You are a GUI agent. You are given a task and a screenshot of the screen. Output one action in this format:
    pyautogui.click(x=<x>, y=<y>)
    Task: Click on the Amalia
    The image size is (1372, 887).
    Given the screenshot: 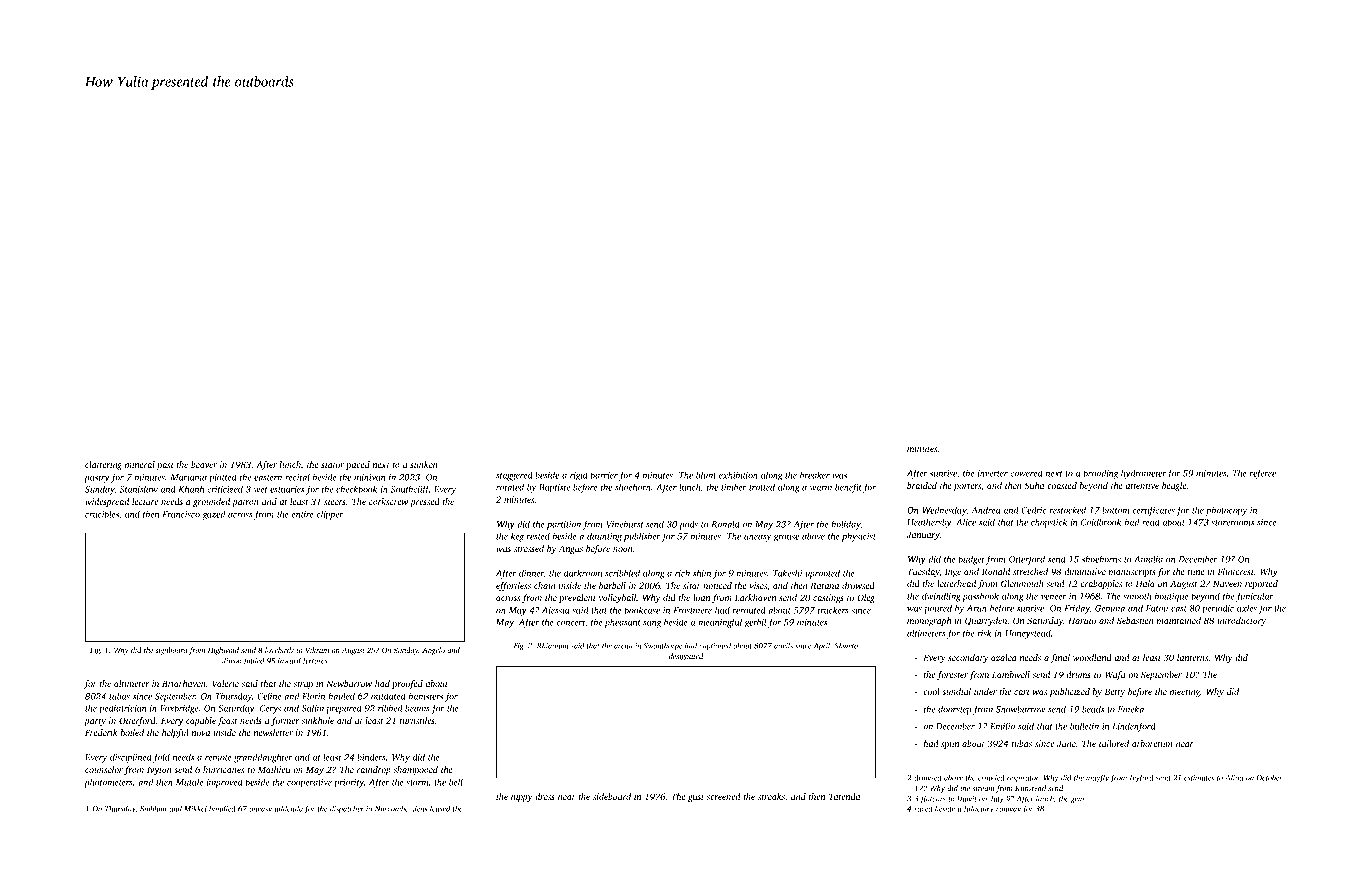 What is the action you would take?
    pyautogui.click(x=1148, y=559)
